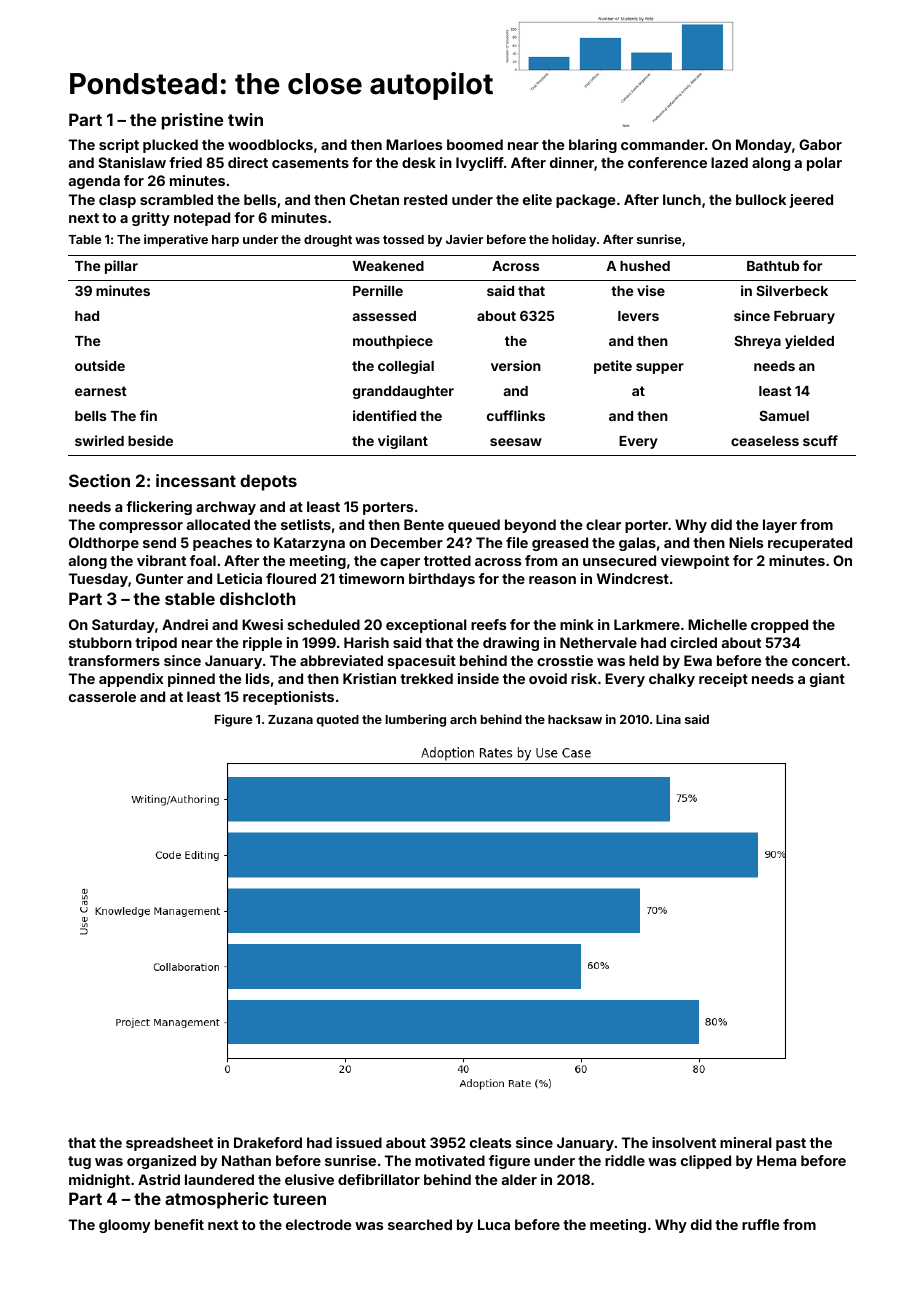  What do you see at coordinates (366, 642) in the screenshot?
I see `Harish` at bounding box center [366, 642].
